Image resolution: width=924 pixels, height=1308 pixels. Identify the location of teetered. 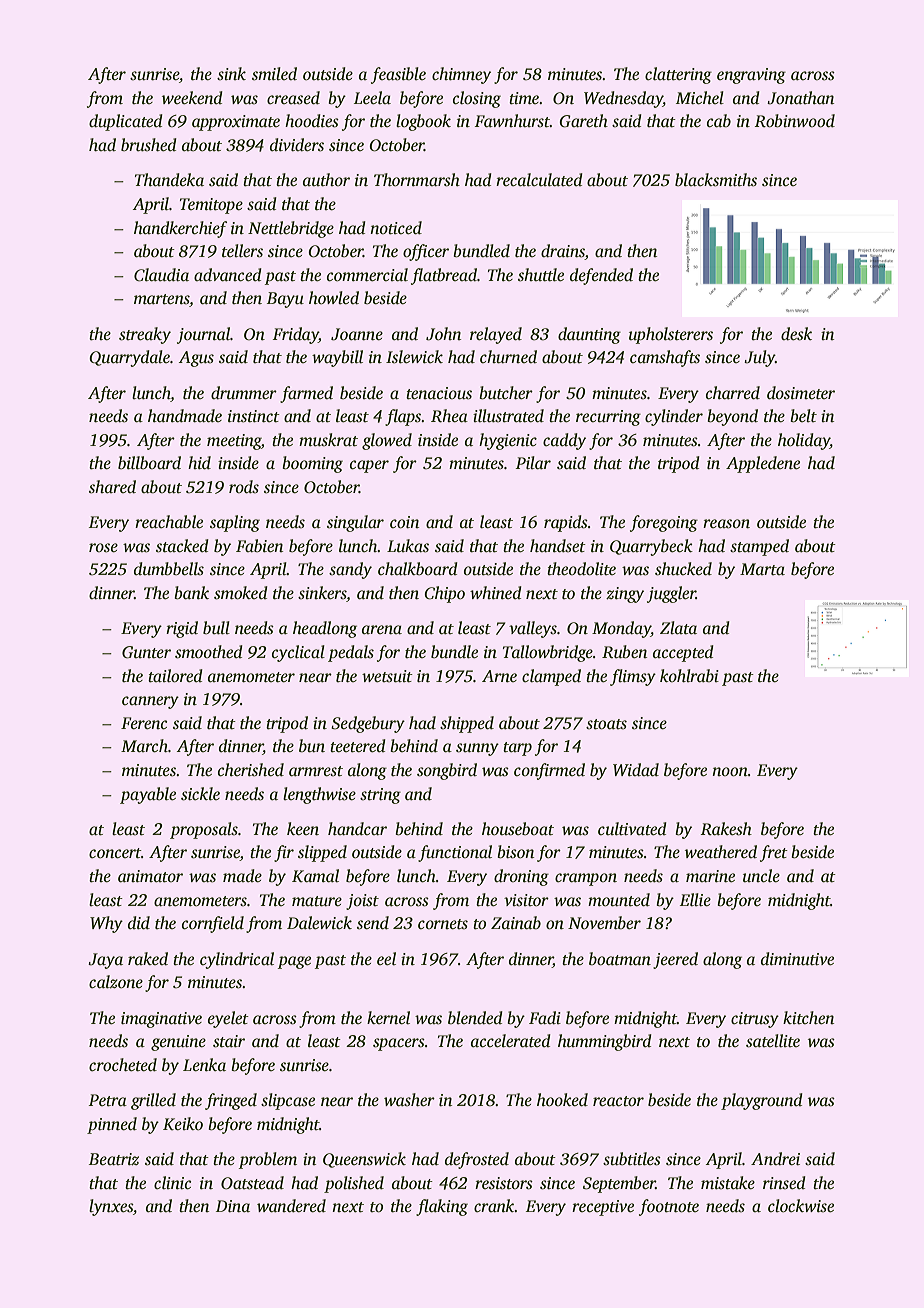
(358, 746).
